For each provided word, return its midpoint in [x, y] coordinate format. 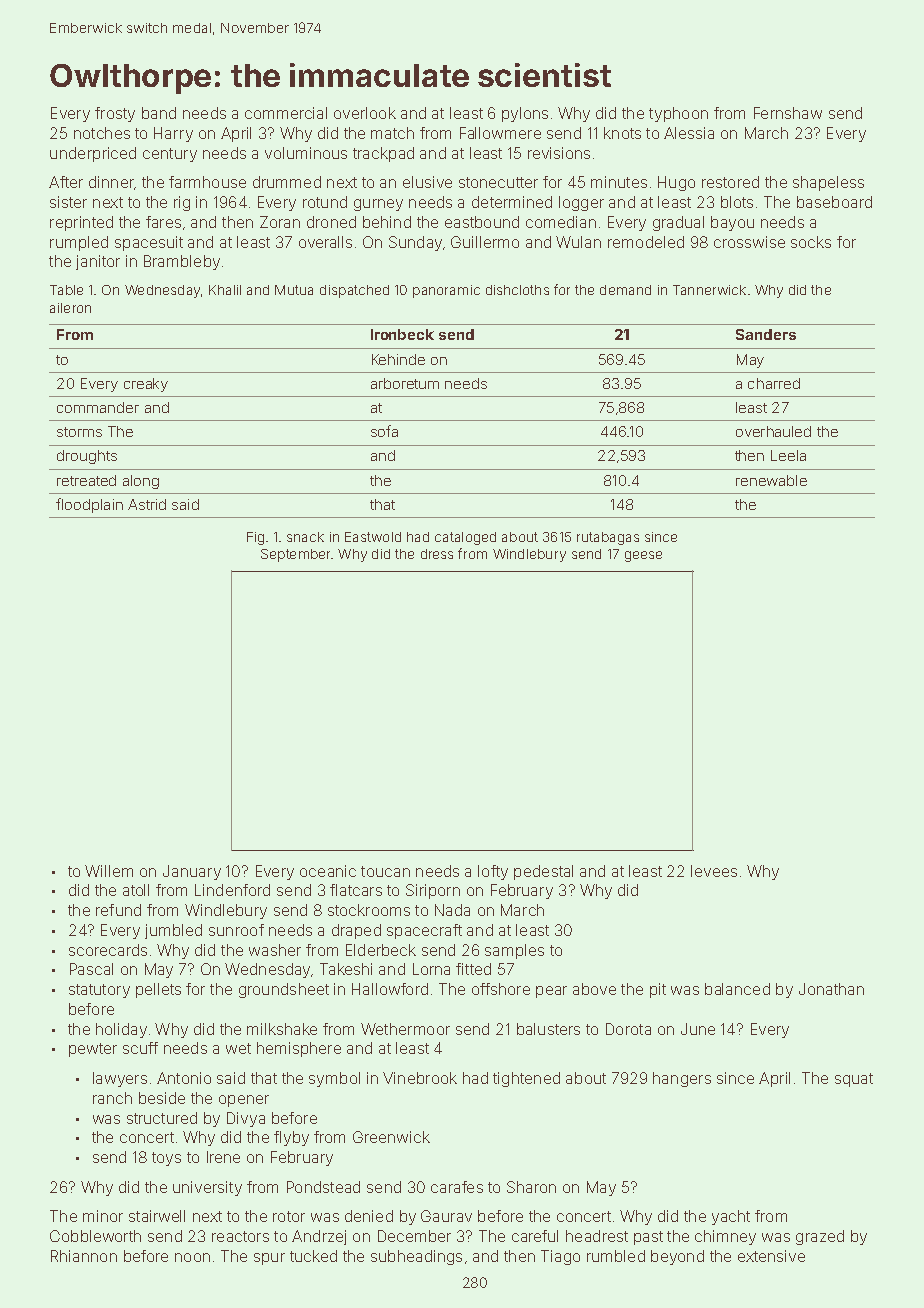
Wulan [578, 242]
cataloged [465, 538]
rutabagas [608, 538]
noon [192, 1257]
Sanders [766, 334]
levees [714, 871]
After [66, 182]
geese [643, 556]
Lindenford [232, 890]
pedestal [543, 872]
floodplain [89, 505]
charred [774, 383]
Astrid [147, 504]
